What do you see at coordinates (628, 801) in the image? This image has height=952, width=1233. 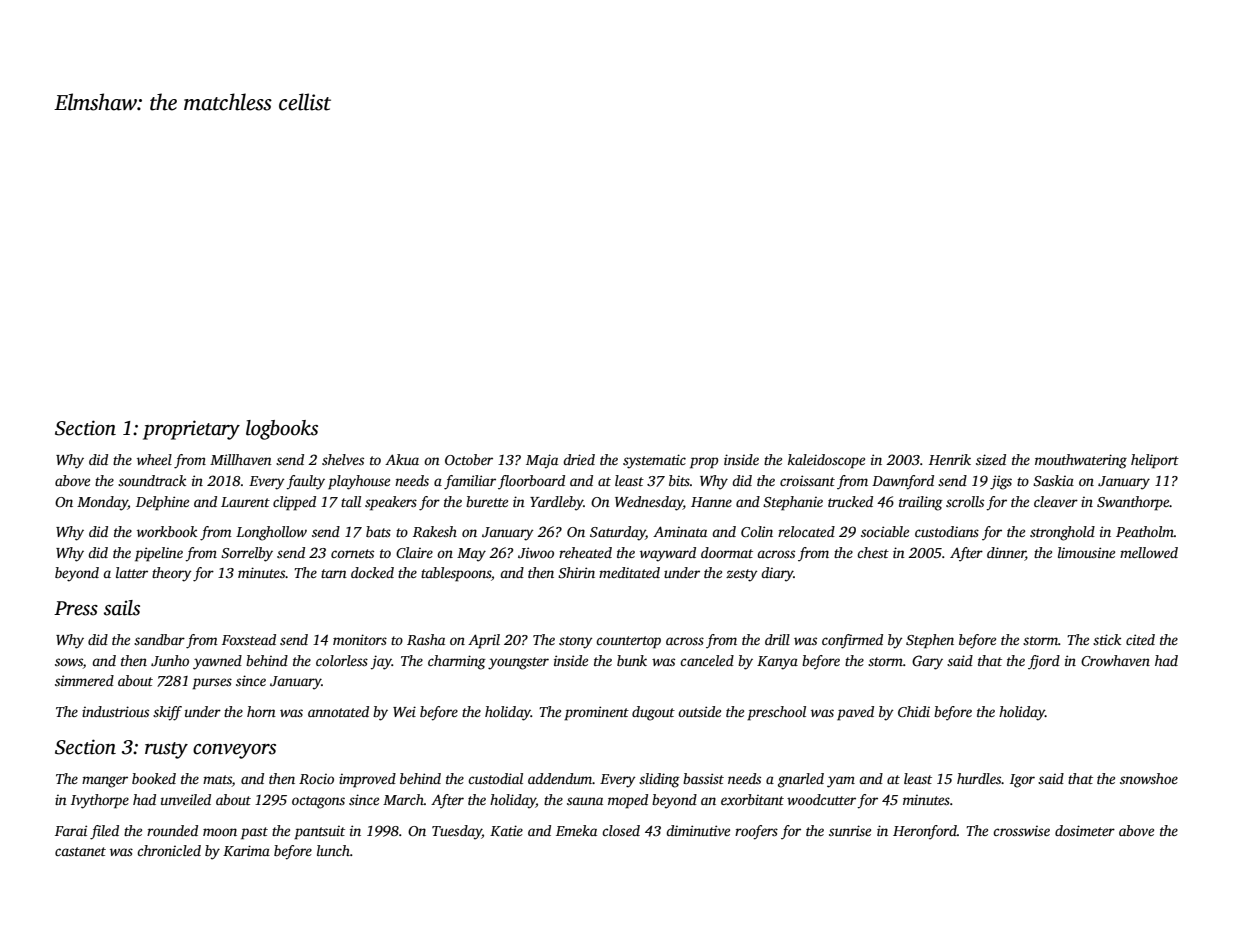 I see `moped` at bounding box center [628, 801].
